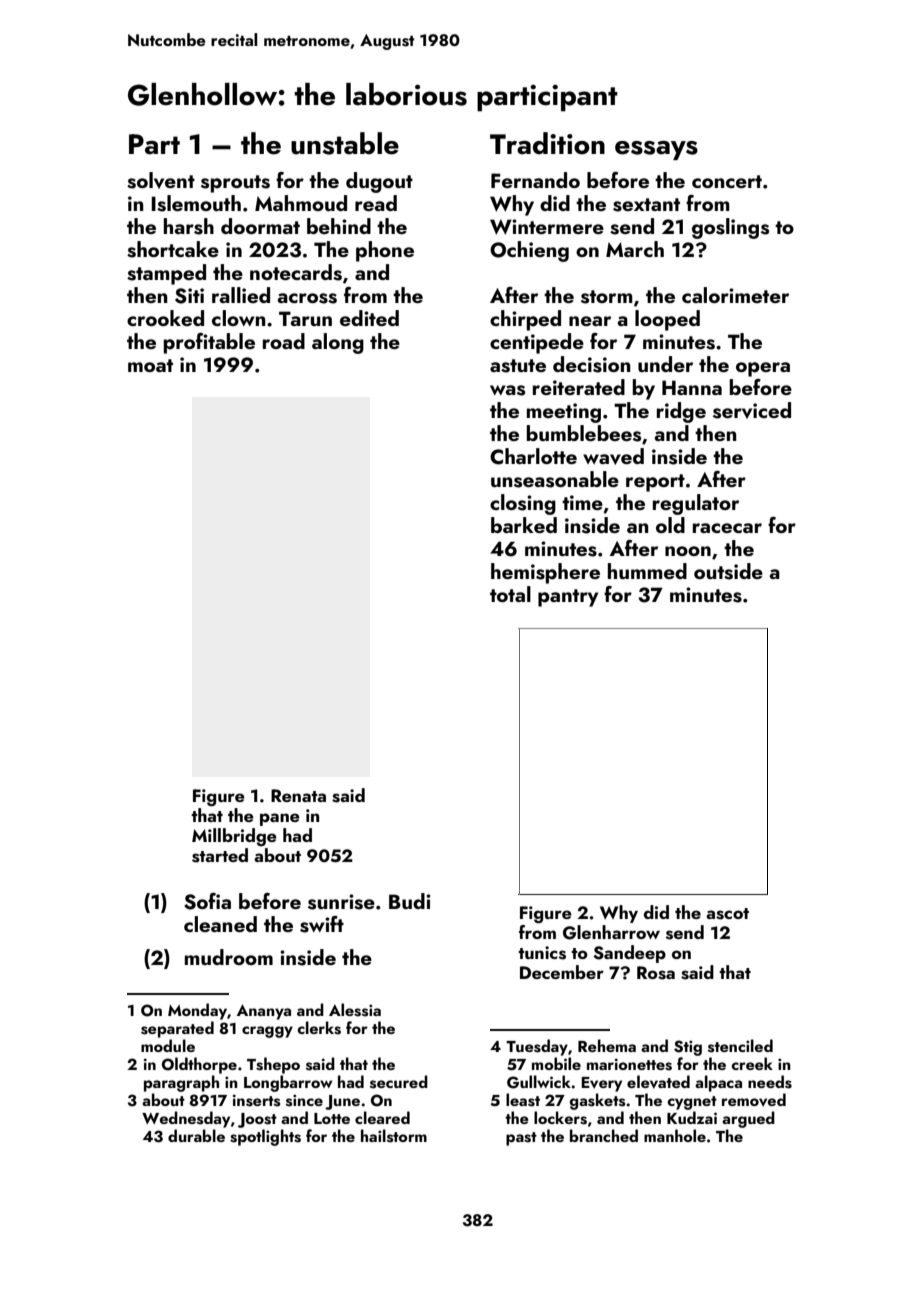 The height and width of the page is (1311, 924). What do you see at coordinates (207, 901) in the page?
I see `Sofia` at bounding box center [207, 901].
